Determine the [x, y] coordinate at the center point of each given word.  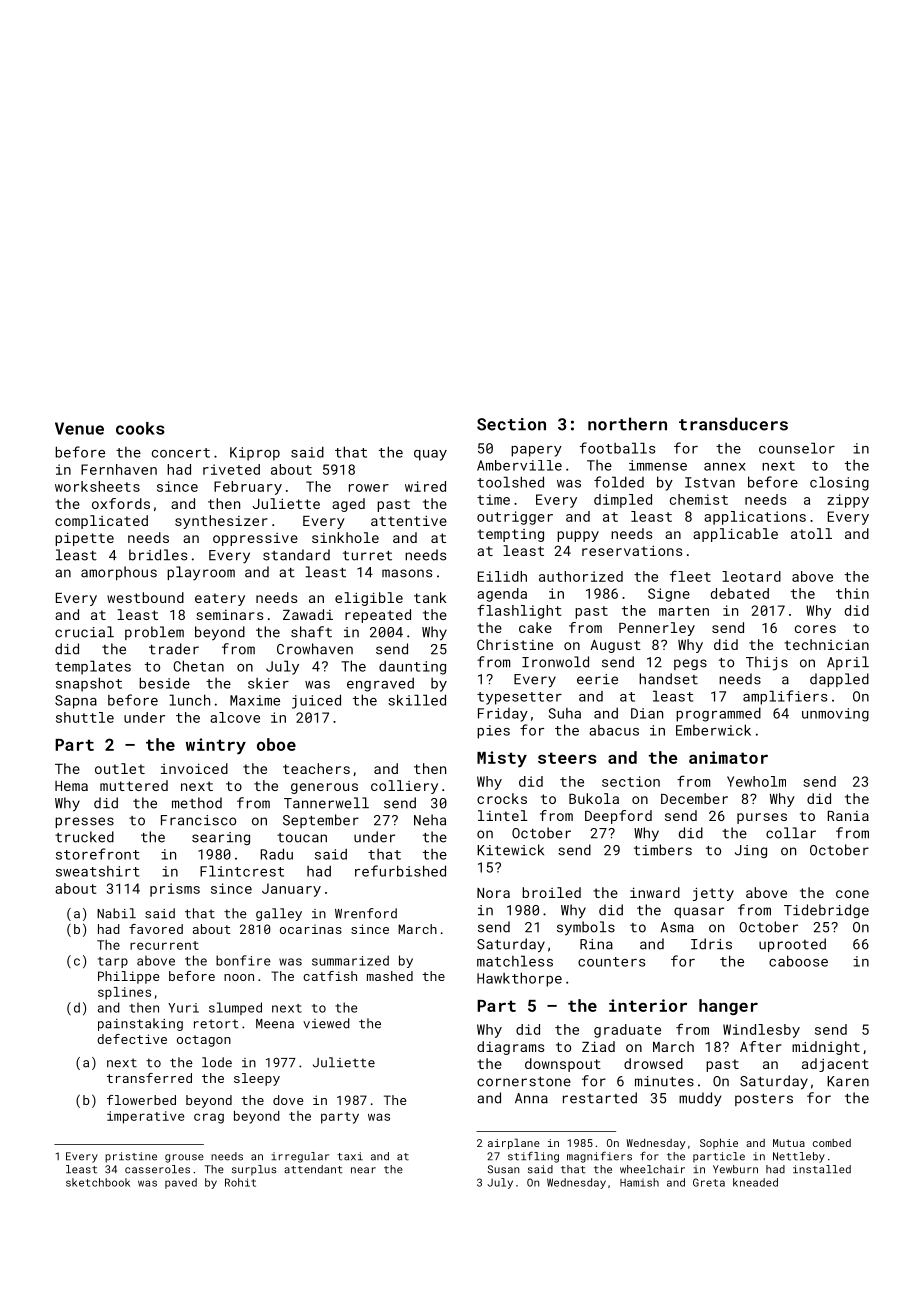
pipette [84, 539]
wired [425, 486]
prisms [175, 890]
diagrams [510, 1048]
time [493, 499]
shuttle [85, 717]
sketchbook [98, 1182]
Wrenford [366, 913]
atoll [811, 533]
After [761, 1046]
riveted [231, 469]
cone [852, 894]
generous [324, 788]
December [694, 798]
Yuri [183, 1008]
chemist [699, 499]
